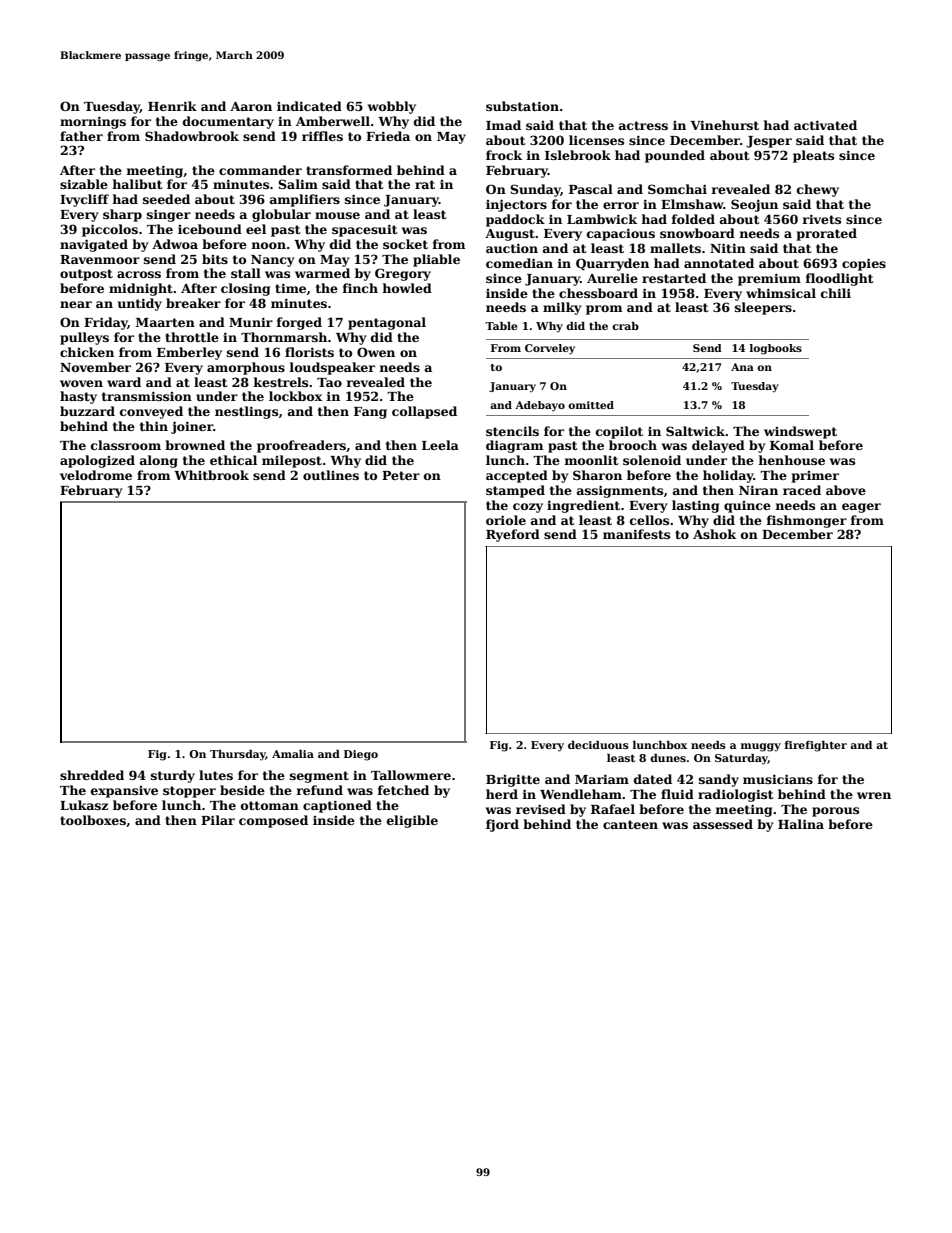  I want to click on logbooks, so click(776, 349).
